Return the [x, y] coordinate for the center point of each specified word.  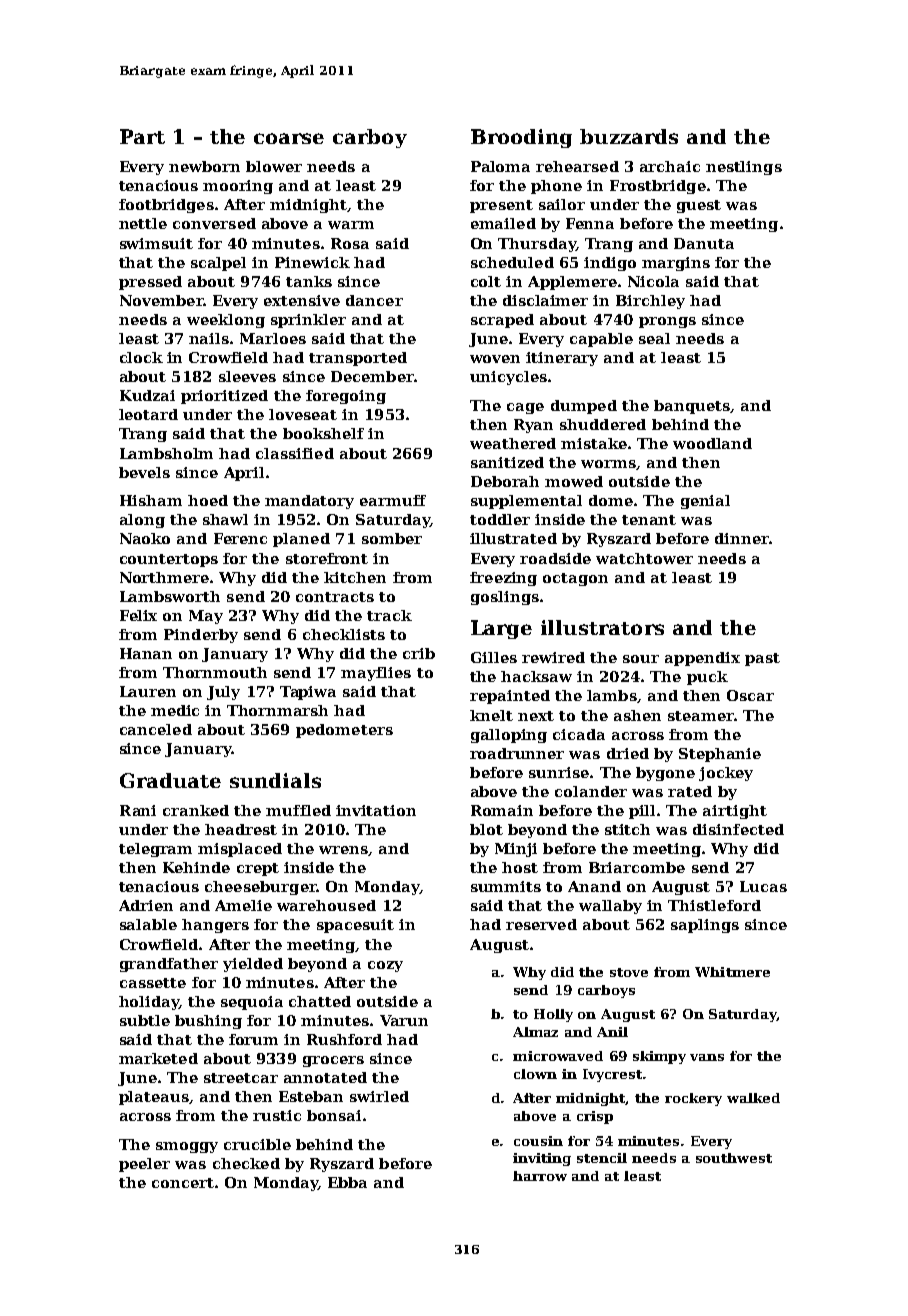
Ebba [347, 1182]
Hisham [151, 500]
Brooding [521, 138]
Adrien [146, 905]
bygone [665, 774]
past [762, 659]
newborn [204, 166]
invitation [376, 810]
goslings [505, 598]
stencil [602, 1158]
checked [246, 1163]
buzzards [629, 136]
